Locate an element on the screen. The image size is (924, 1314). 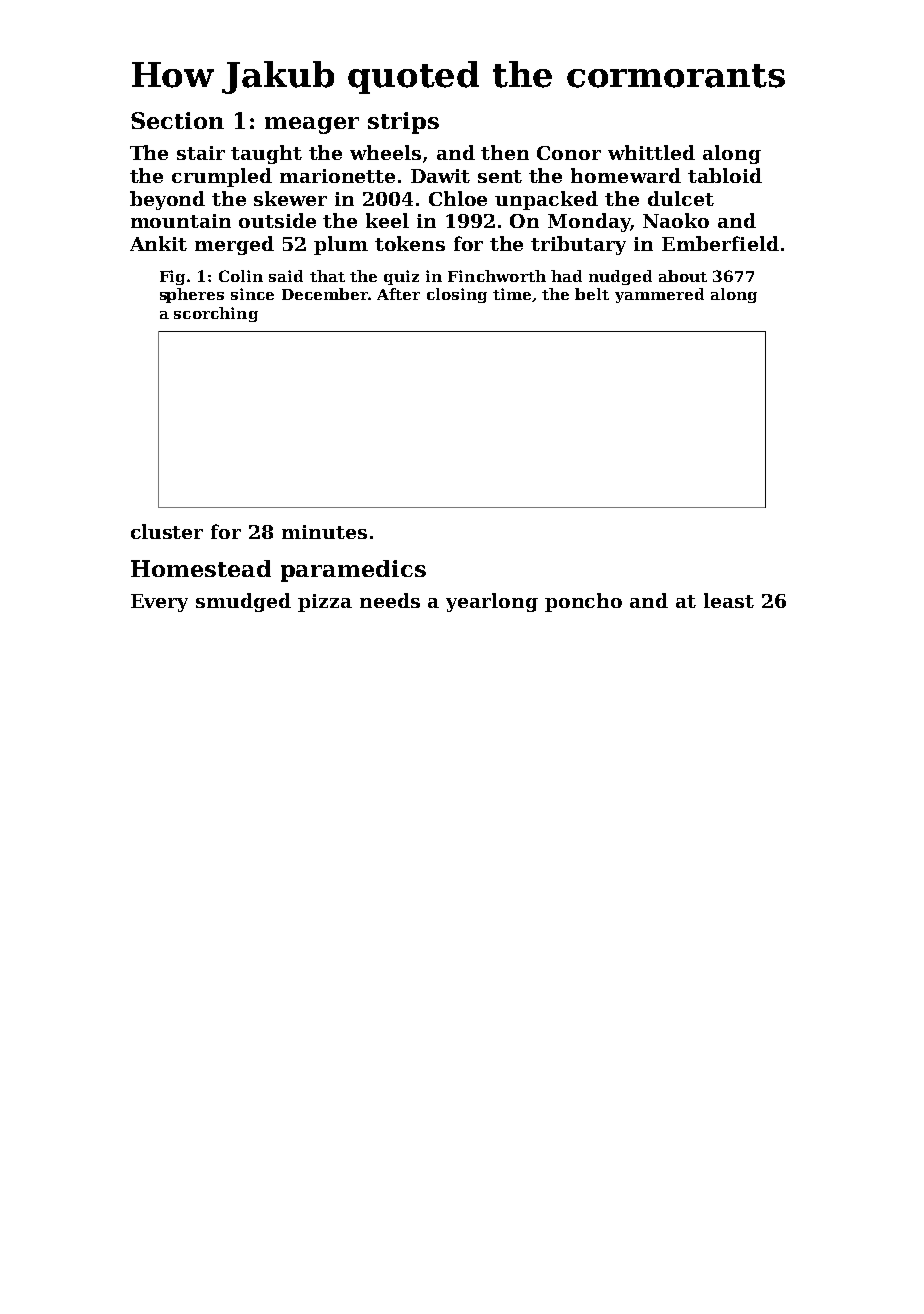
Every is located at coordinates (159, 603).
